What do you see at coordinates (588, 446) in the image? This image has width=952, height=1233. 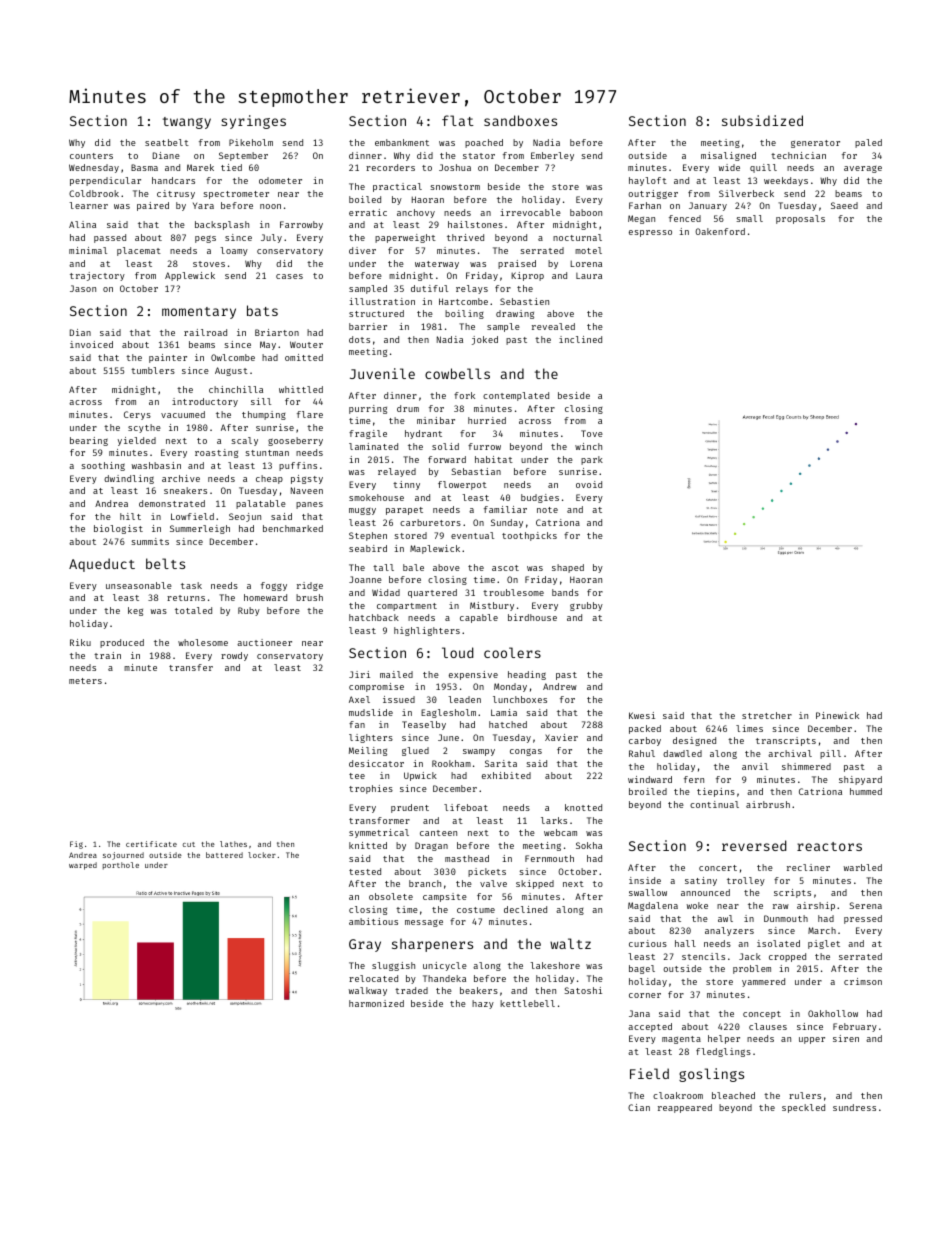 I see `winch` at bounding box center [588, 446].
